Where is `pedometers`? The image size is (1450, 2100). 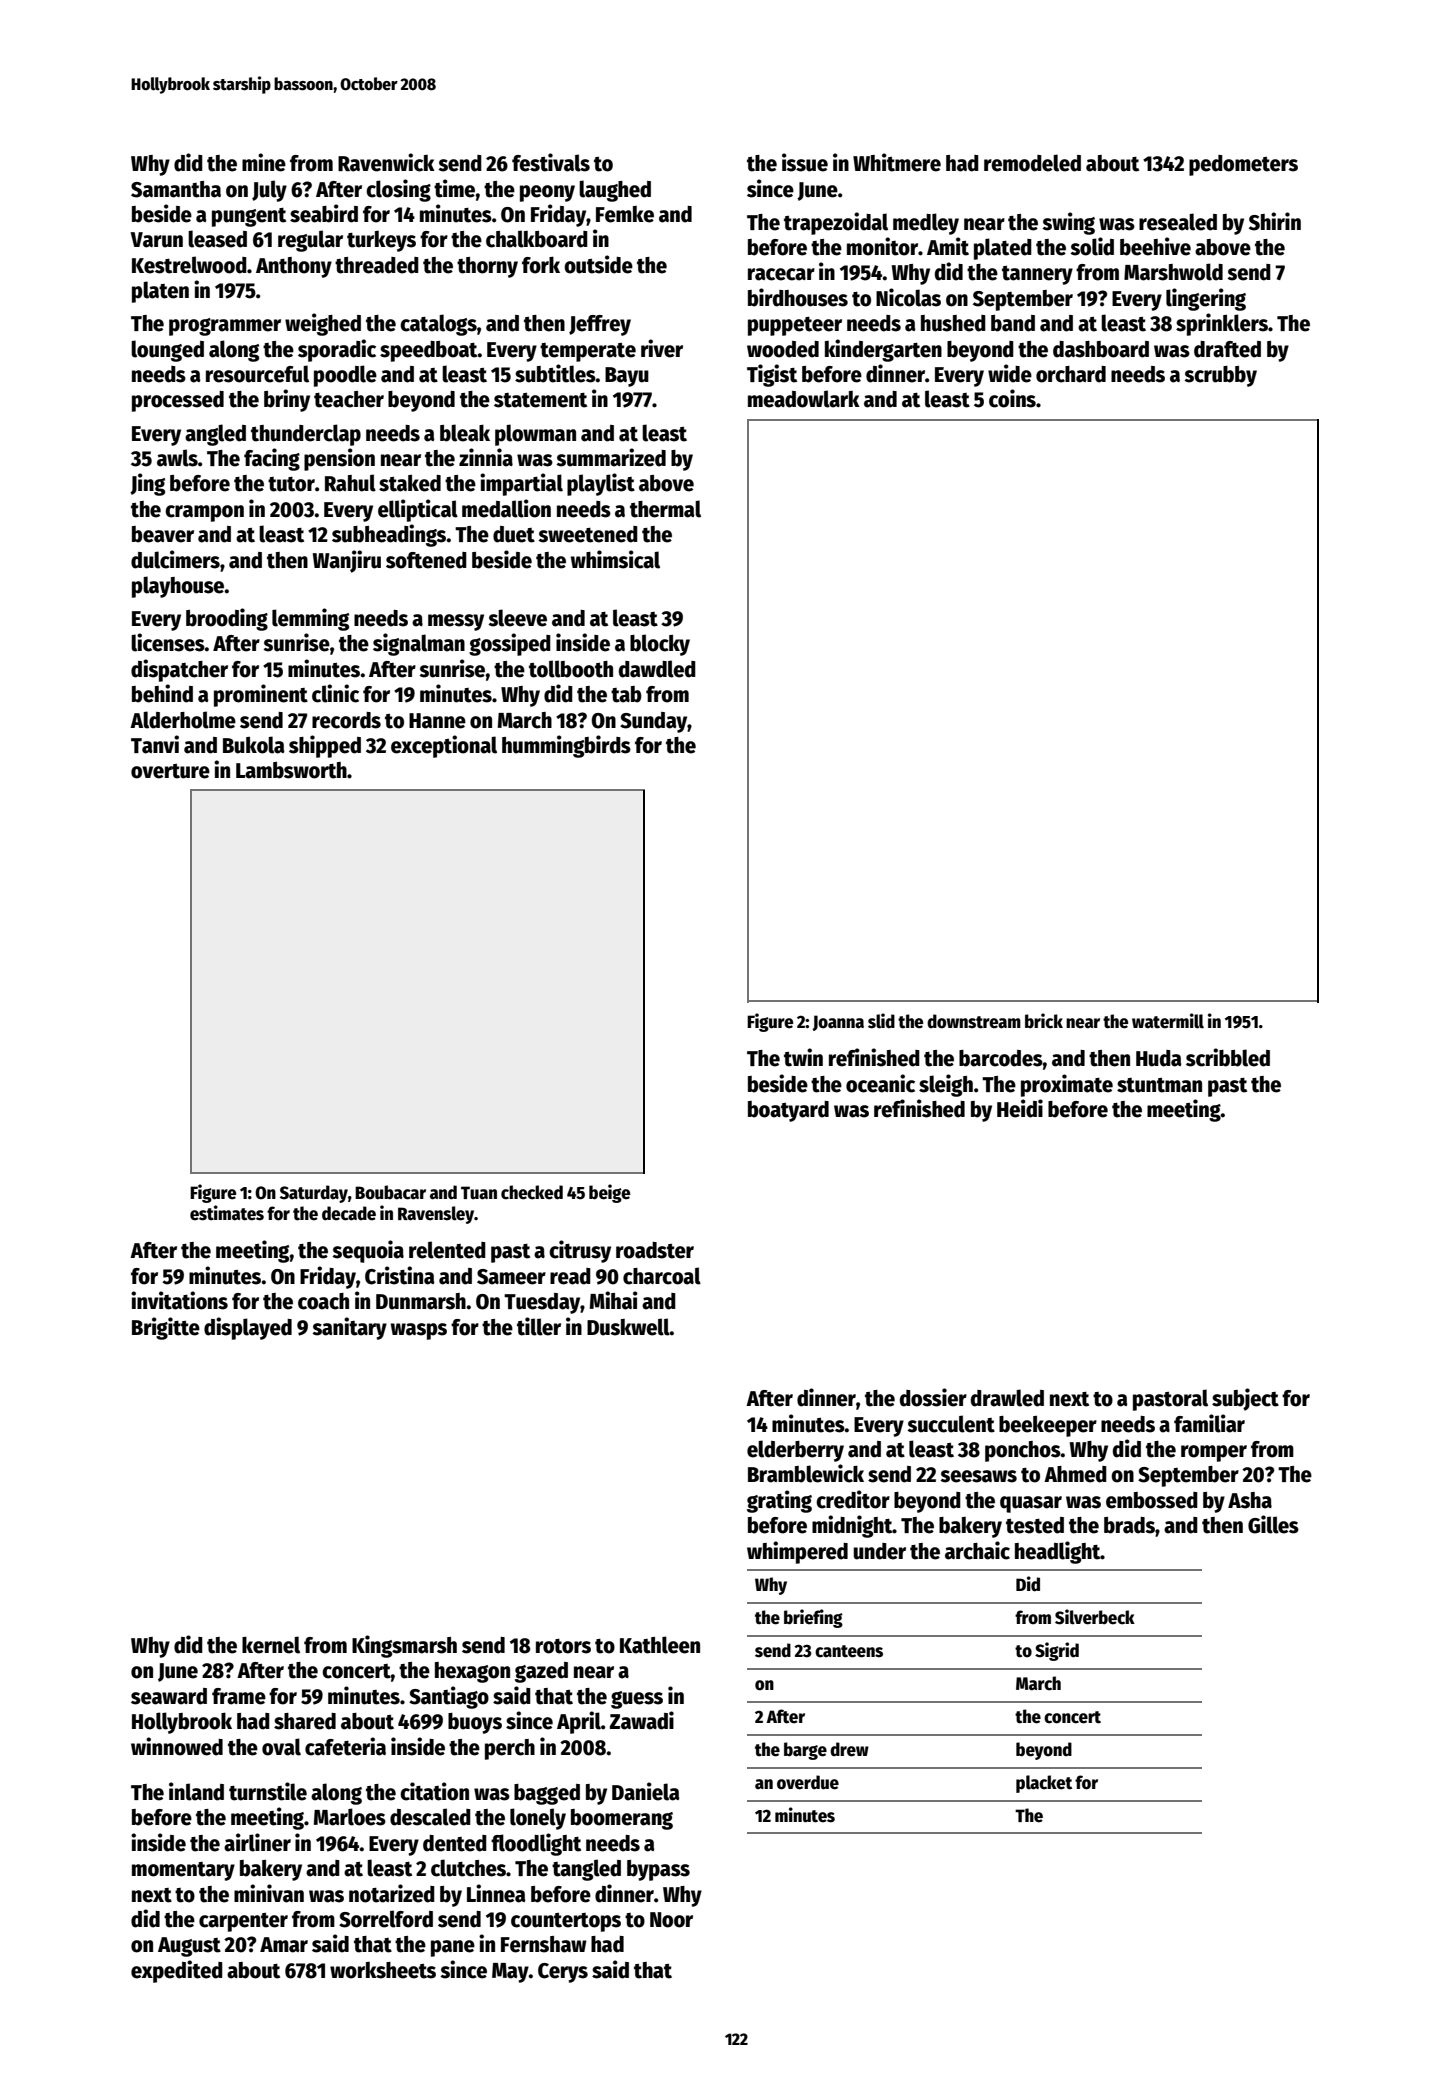
pedometers is located at coordinates (1243, 165).
